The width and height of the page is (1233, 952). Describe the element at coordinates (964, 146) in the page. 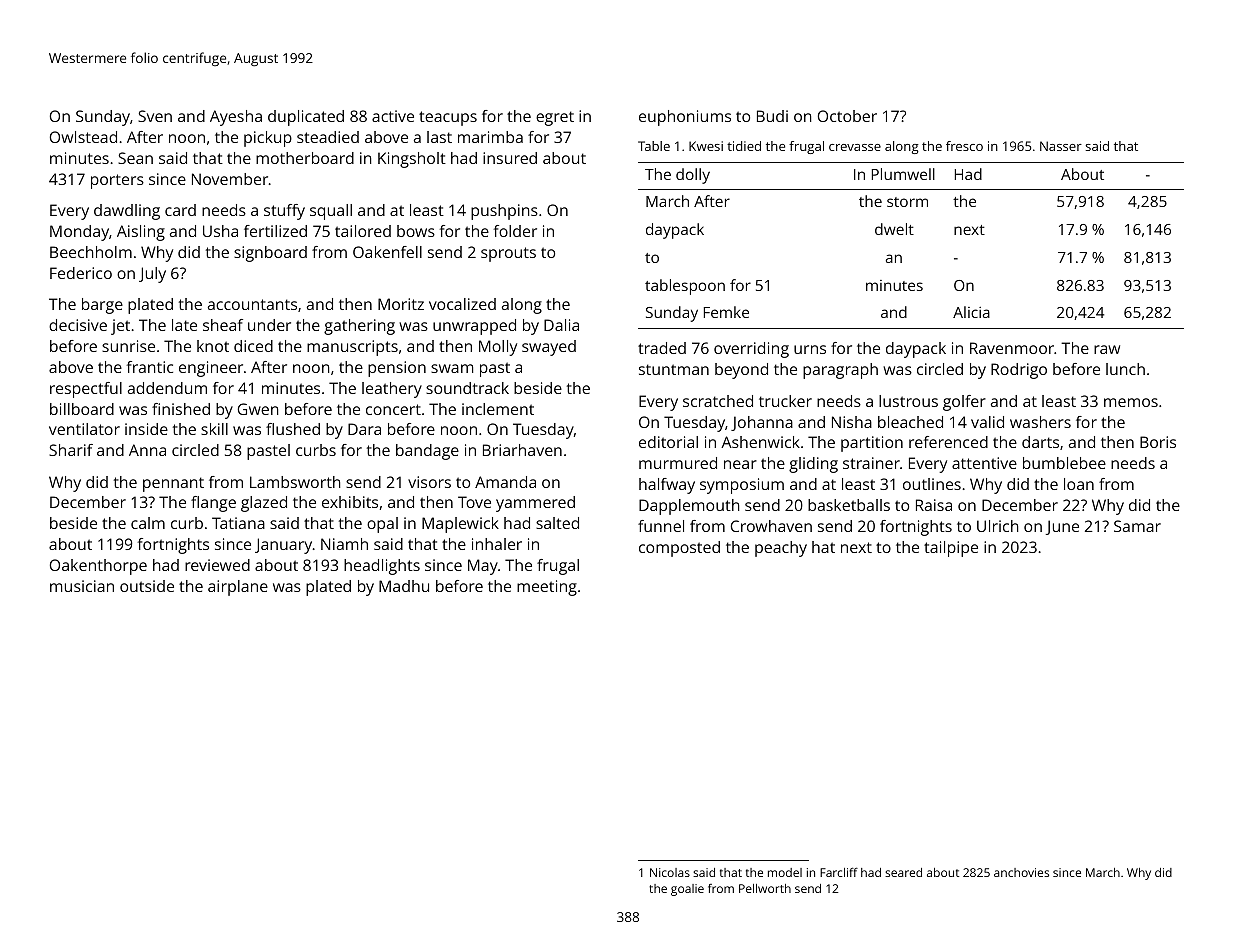

I see `fresco` at that location.
